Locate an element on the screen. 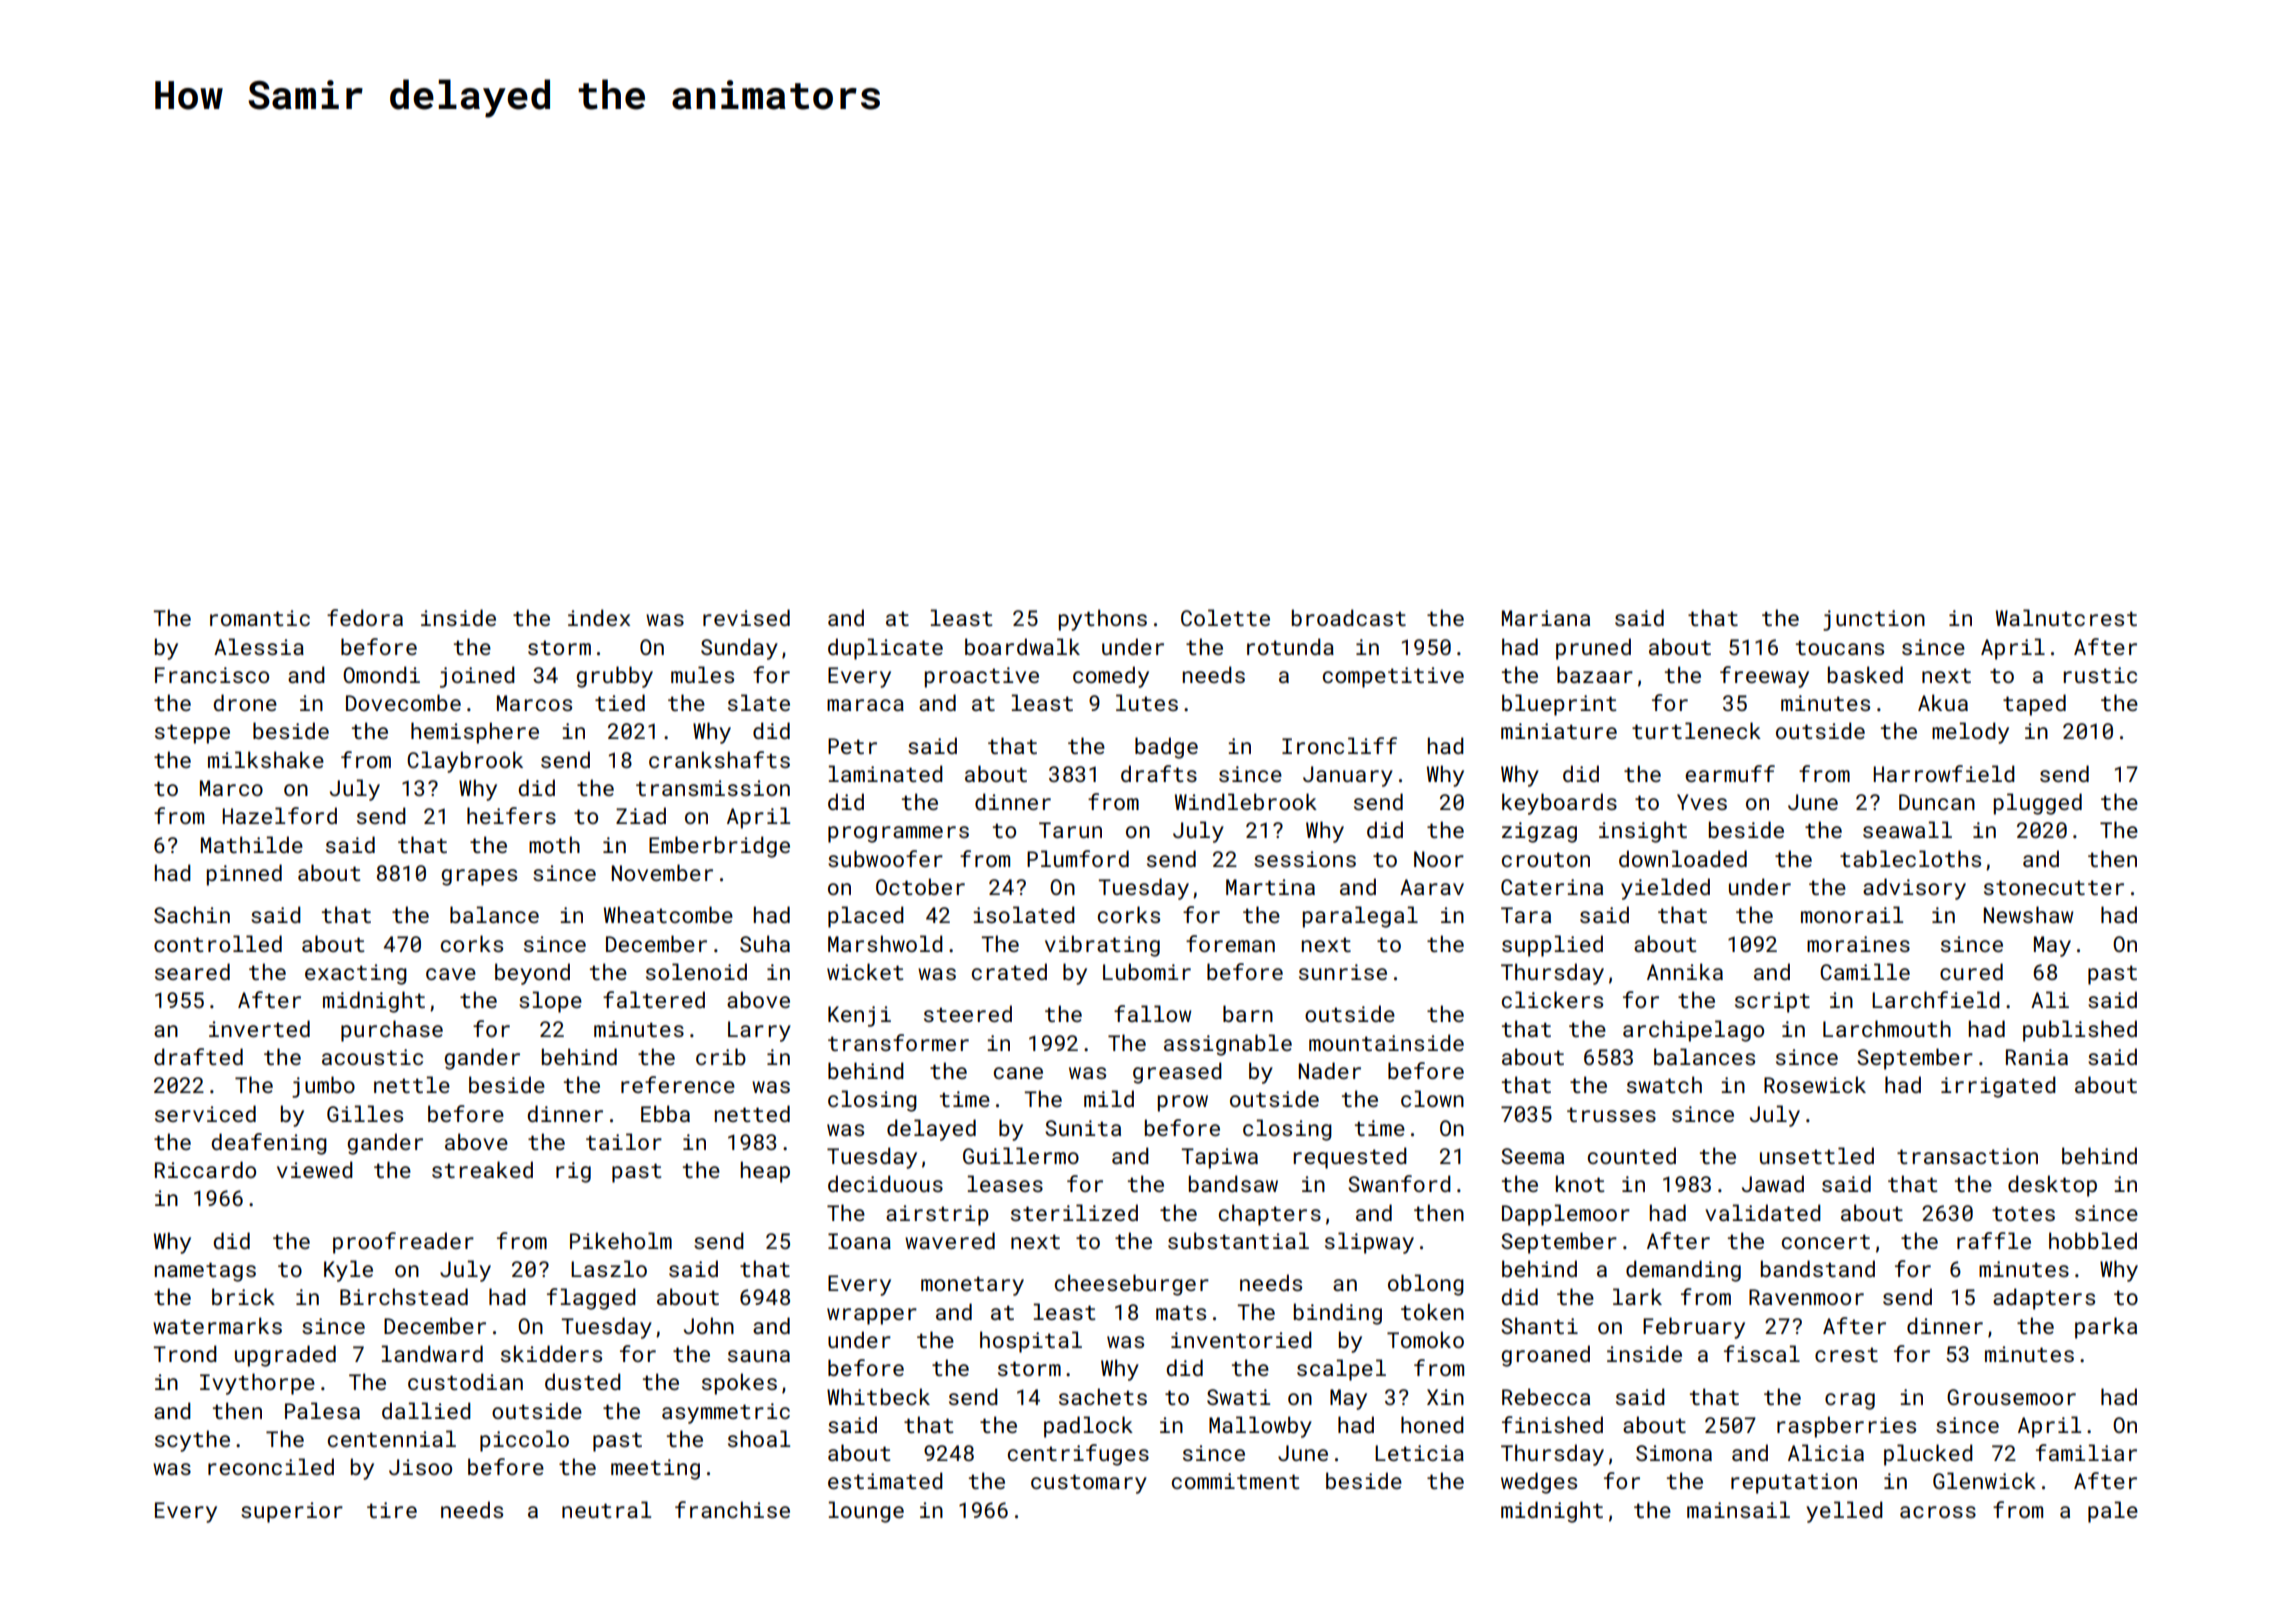  cane is located at coordinates (1018, 1073).
